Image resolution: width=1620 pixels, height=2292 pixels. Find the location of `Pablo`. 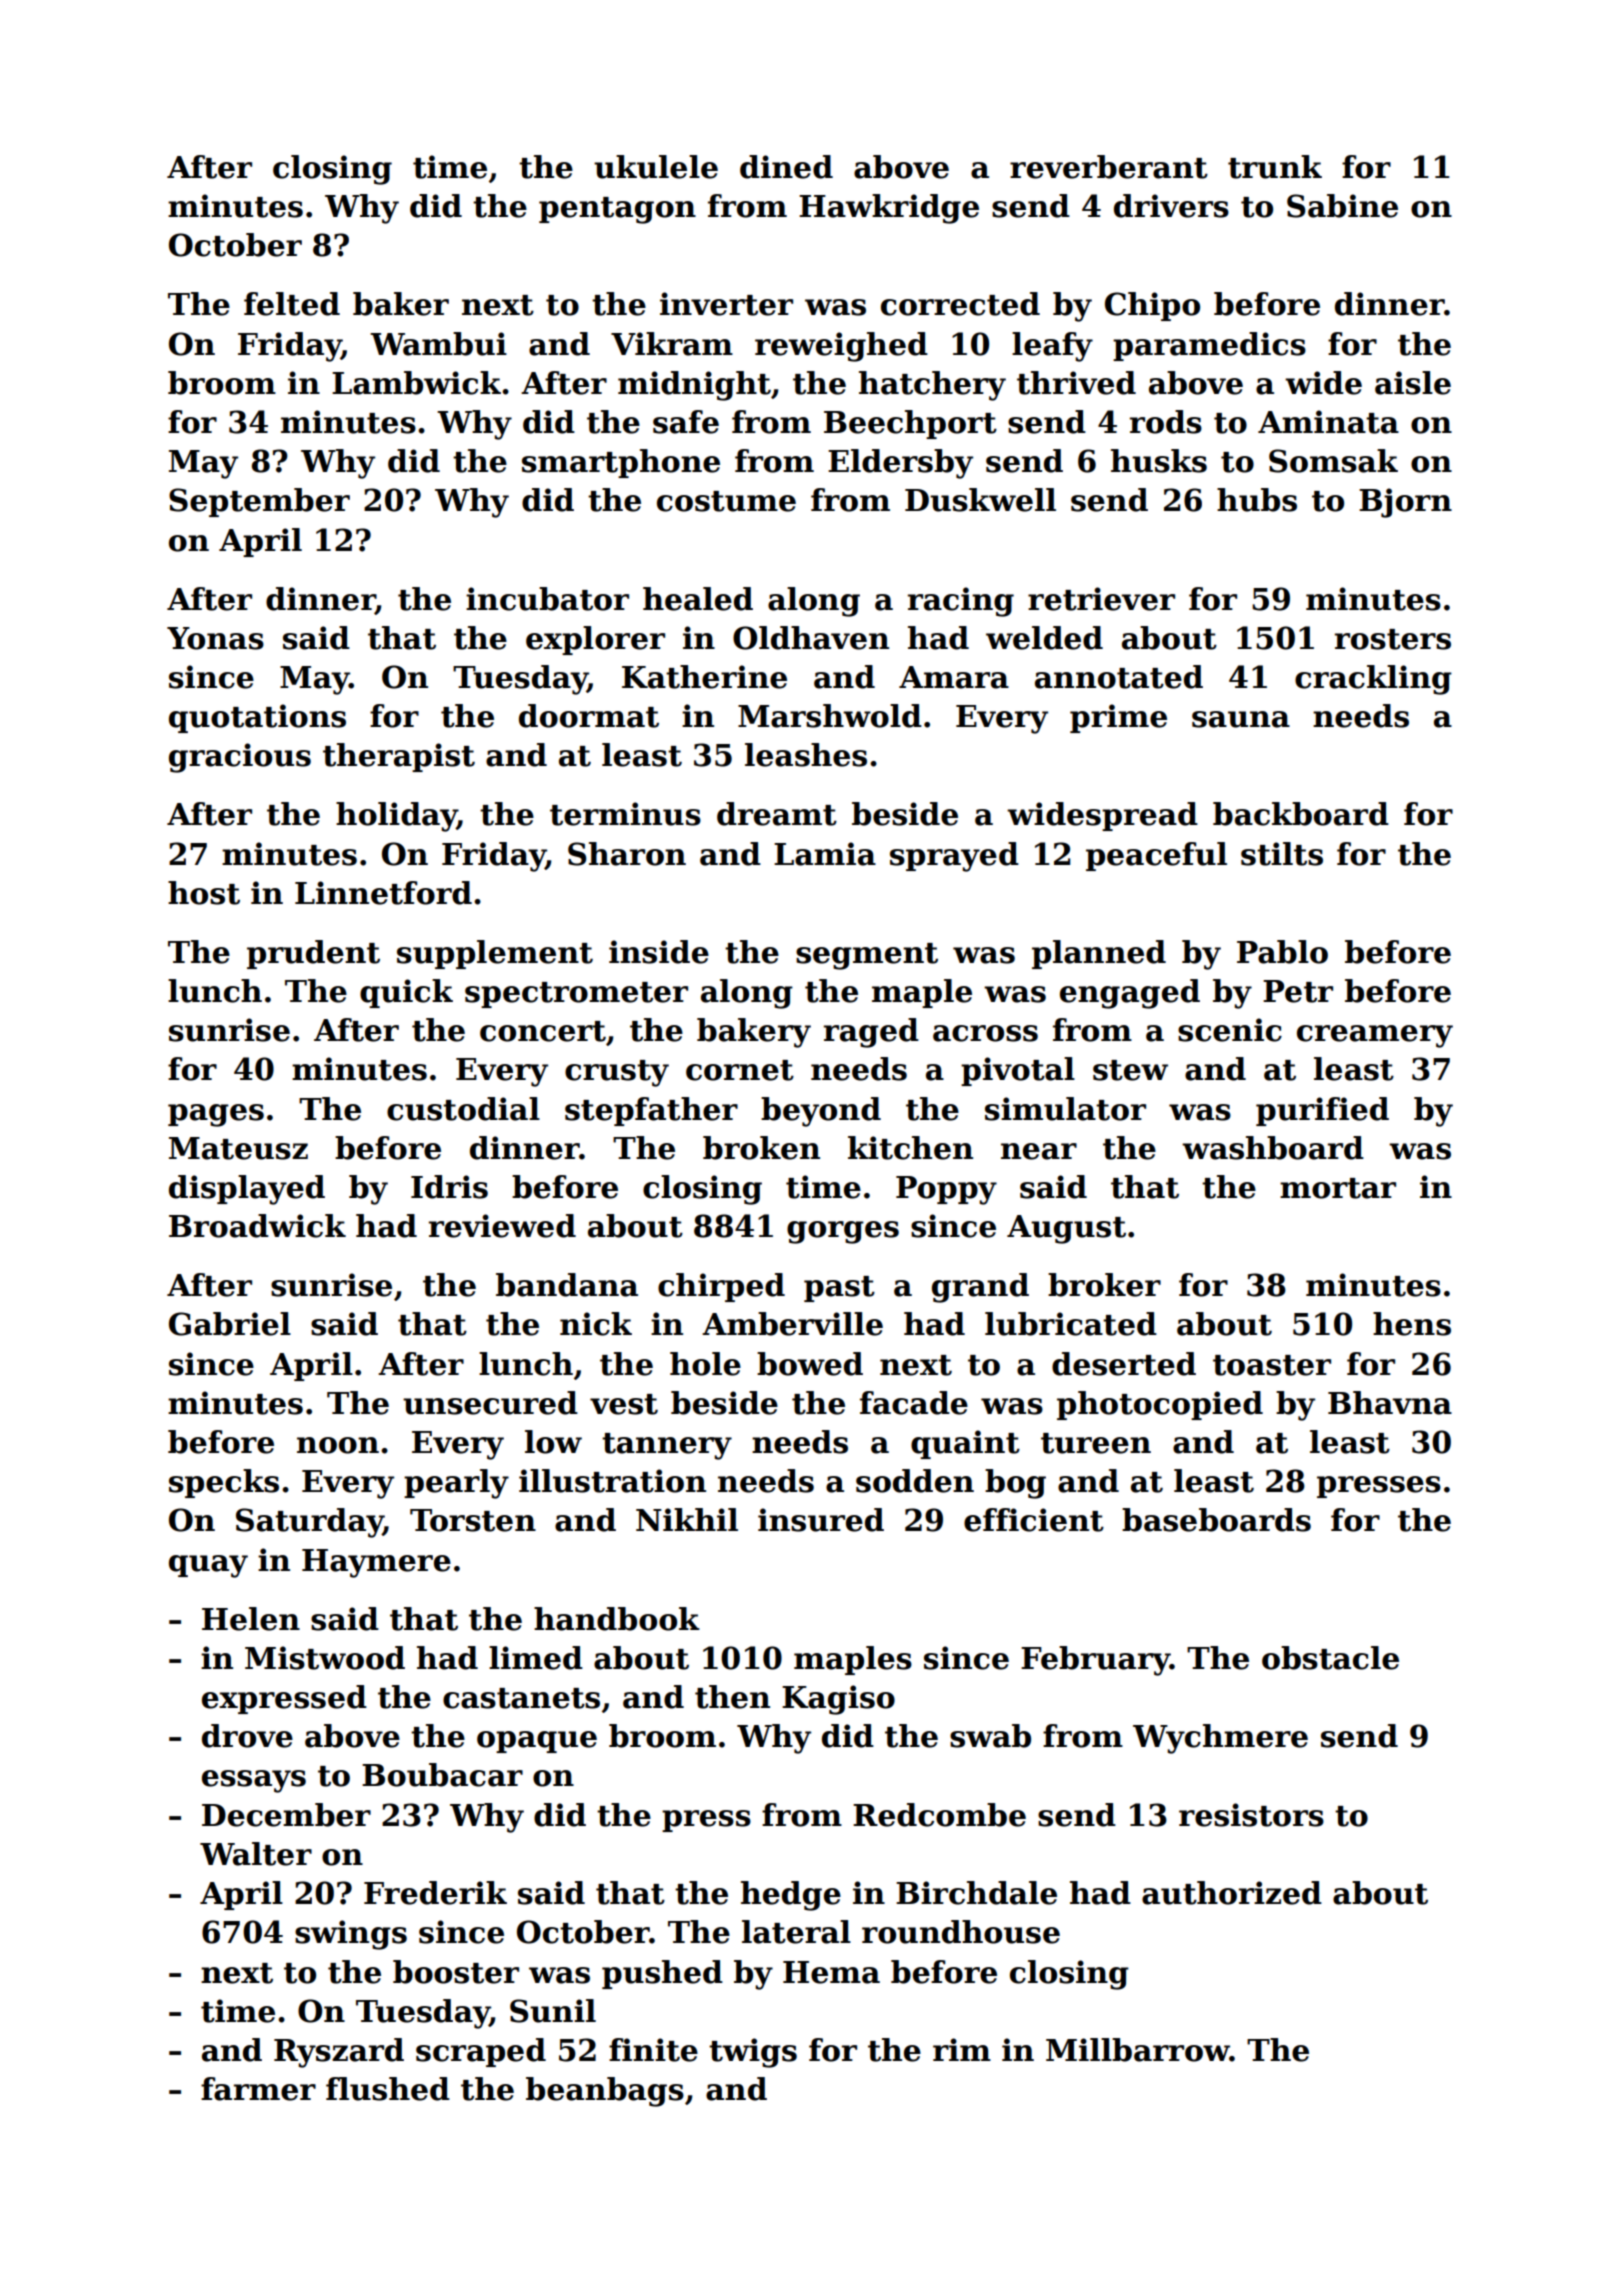

Pablo is located at coordinates (1282, 952).
